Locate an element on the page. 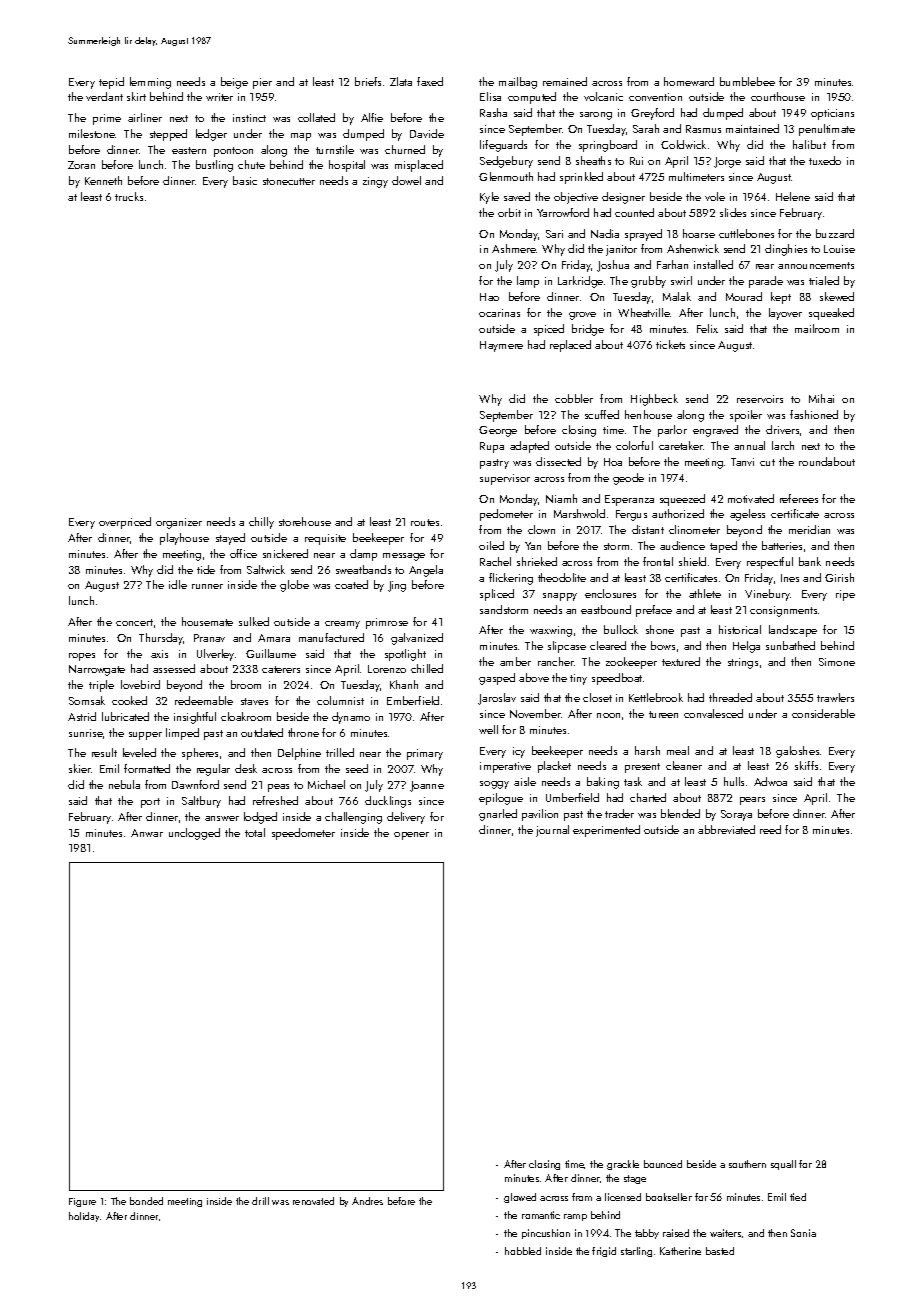 This image has height=1308, width=924. squeaked is located at coordinates (831, 314).
